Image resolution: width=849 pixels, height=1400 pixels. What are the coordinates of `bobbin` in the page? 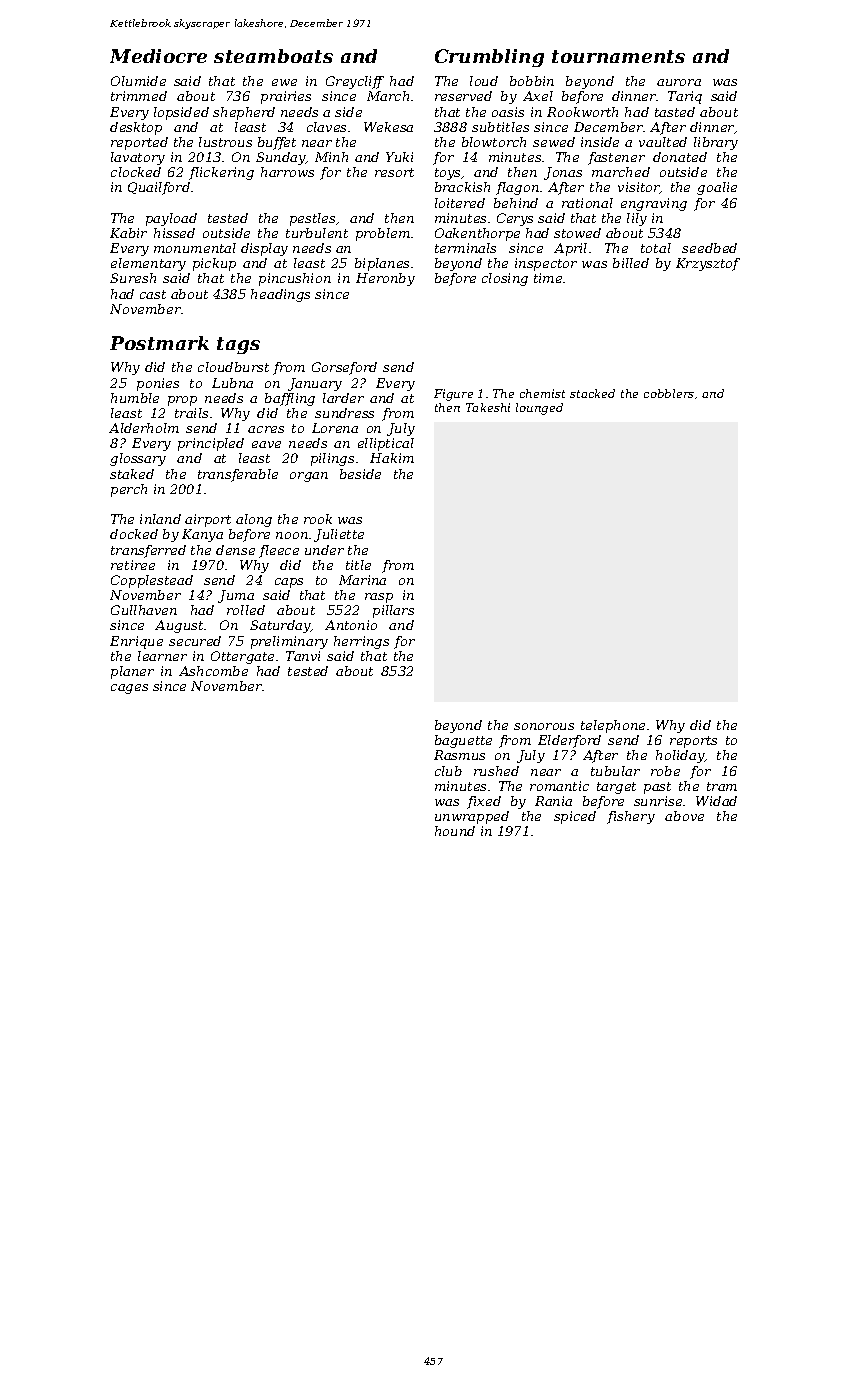 It's located at (532, 81).
